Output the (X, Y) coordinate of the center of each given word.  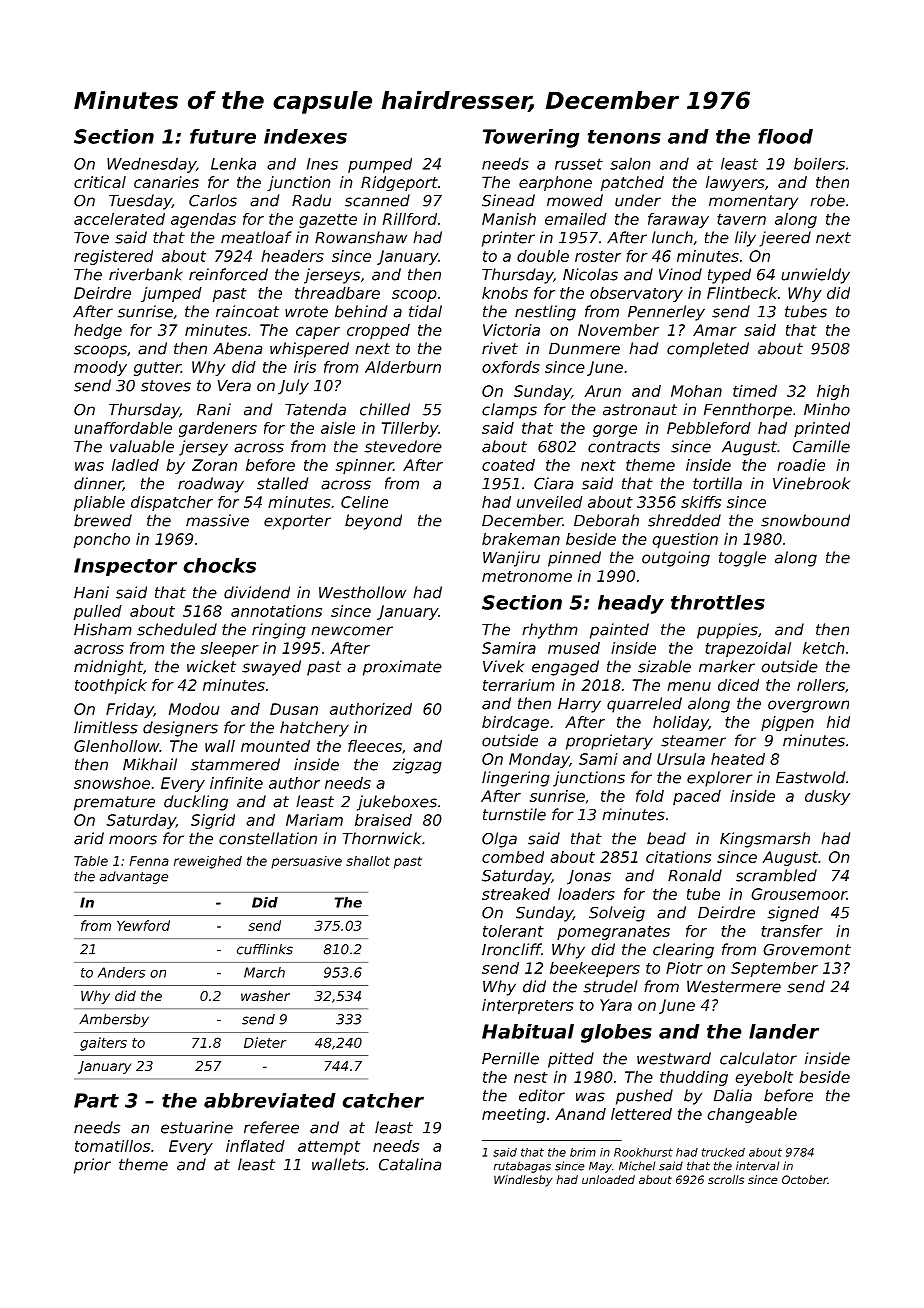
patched (632, 183)
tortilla (717, 483)
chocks (219, 565)
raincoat (247, 311)
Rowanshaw (361, 237)
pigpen (787, 723)
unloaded (608, 1179)
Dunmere (584, 349)
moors (133, 840)
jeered (785, 239)
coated (508, 465)
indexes (305, 136)
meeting (514, 1115)
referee (271, 1127)
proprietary (609, 742)
